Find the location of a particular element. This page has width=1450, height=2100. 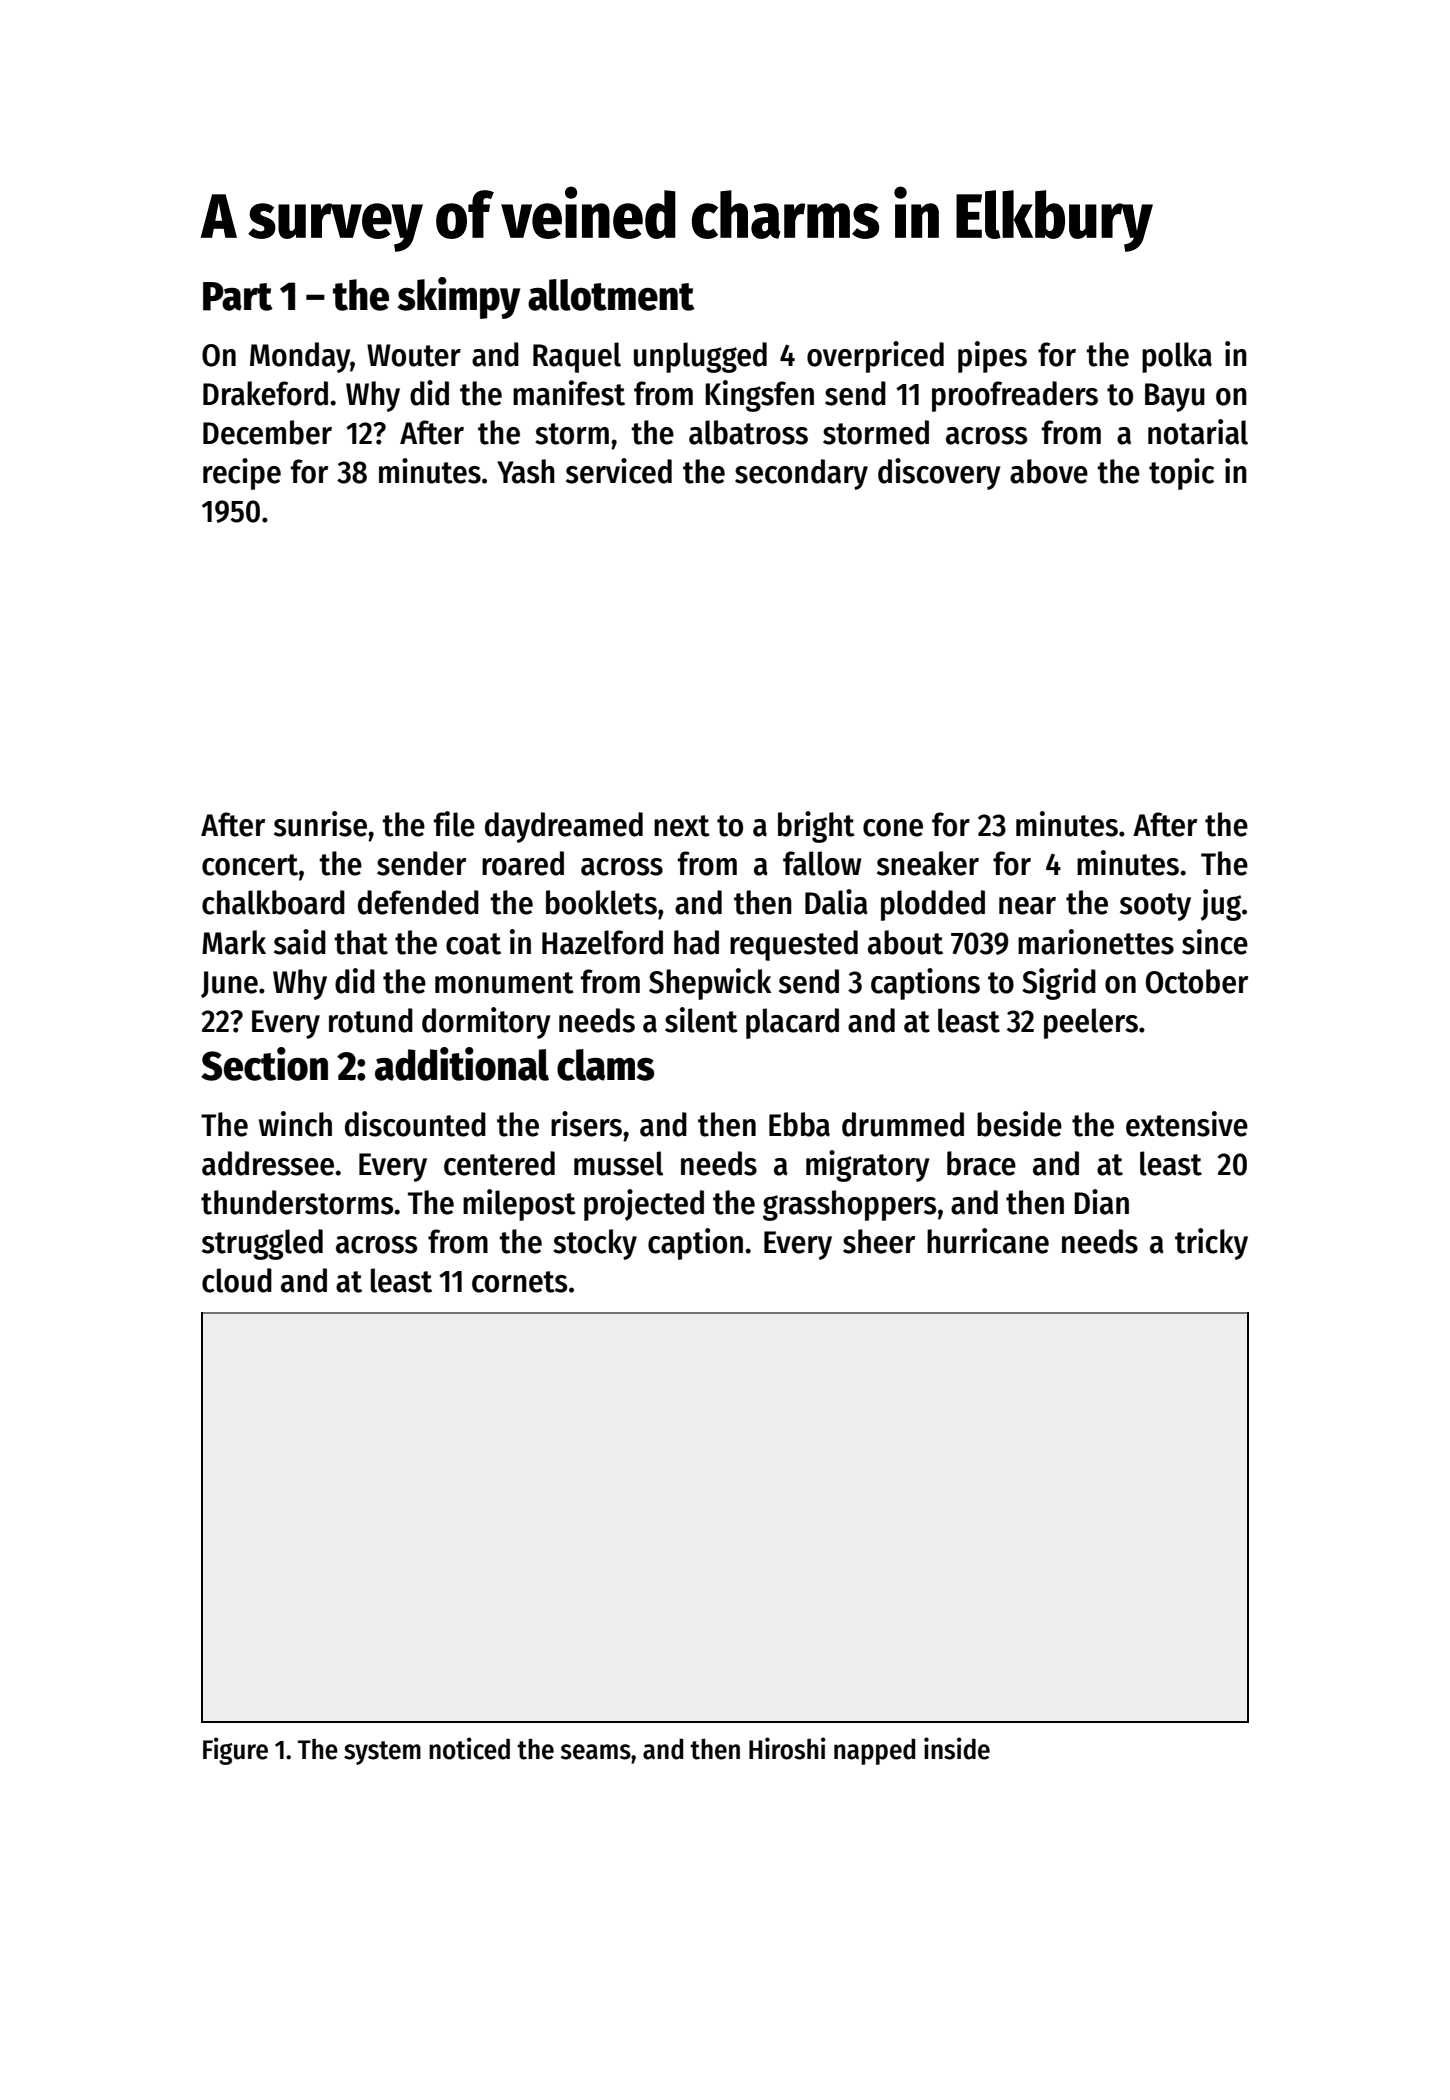

noticed is located at coordinates (469, 1748).
